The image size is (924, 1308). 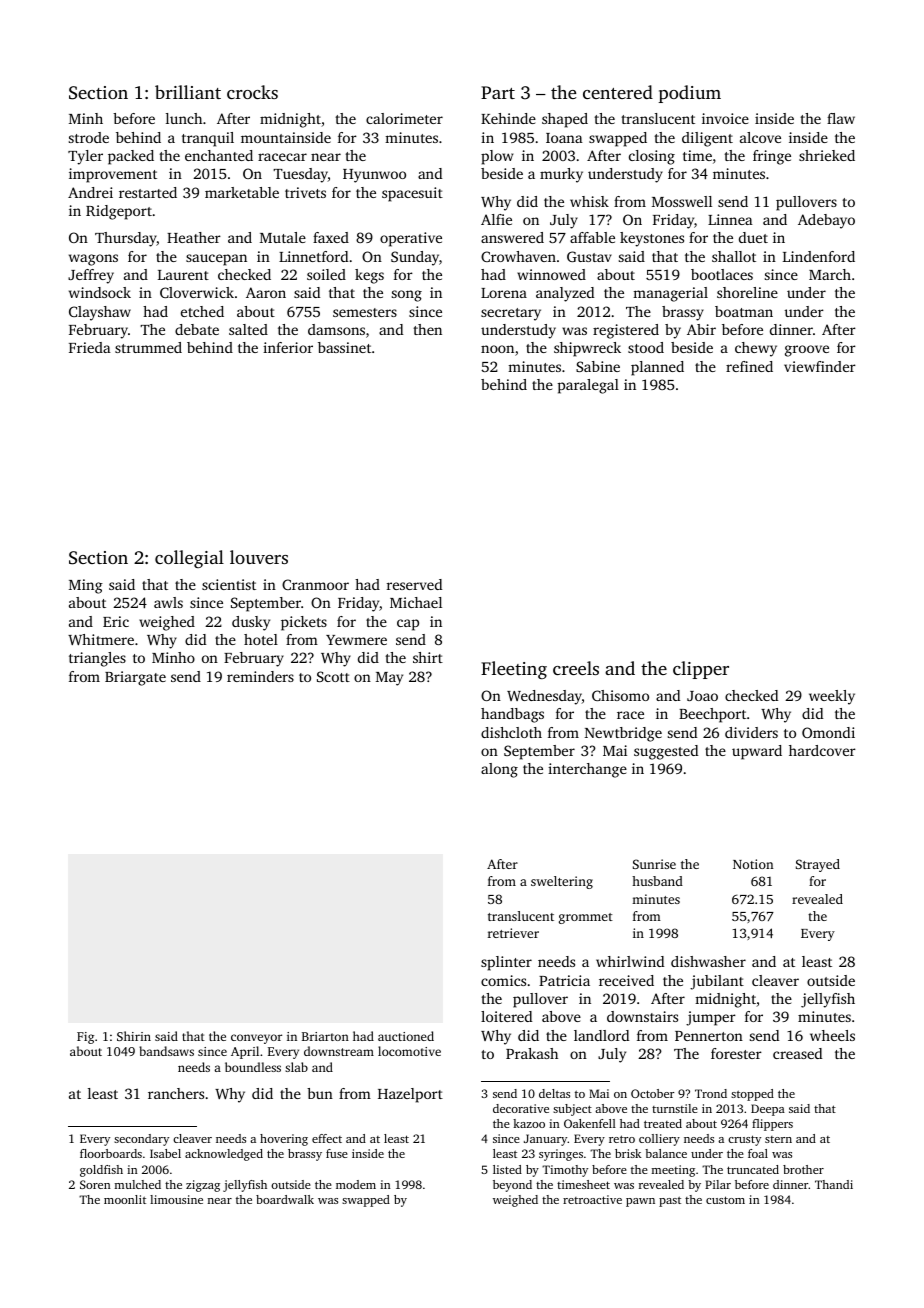 I want to click on brilliant, so click(x=188, y=92).
